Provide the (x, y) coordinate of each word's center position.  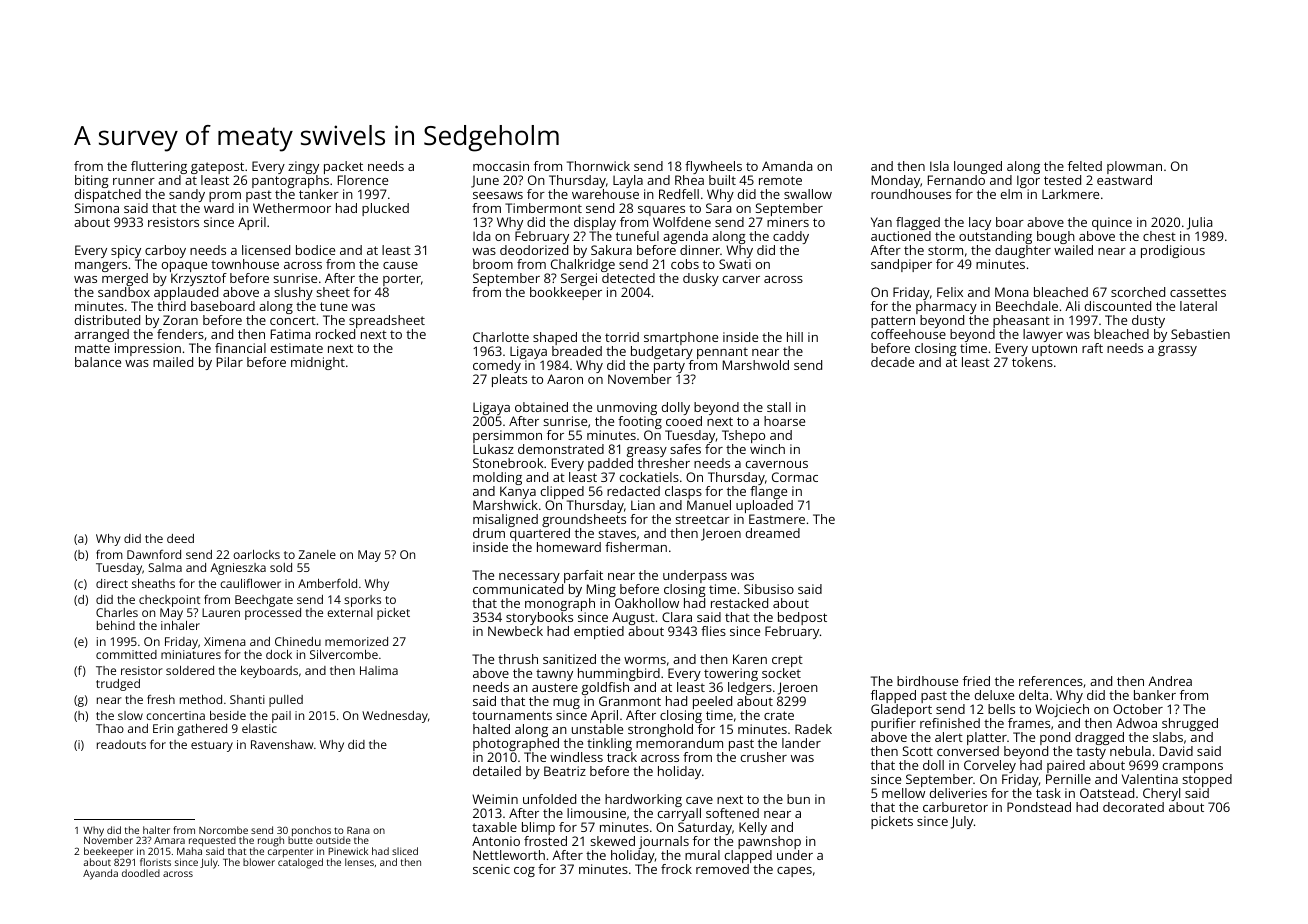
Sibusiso (769, 589)
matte (92, 348)
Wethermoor (292, 208)
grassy (1177, 351)
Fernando (956, 180)
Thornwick (598, 166)
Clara (677, 617)
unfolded (549, 799)
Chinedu (298, 641)
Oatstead (1107, 793)
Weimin (495, 799)
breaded (577, 351)
